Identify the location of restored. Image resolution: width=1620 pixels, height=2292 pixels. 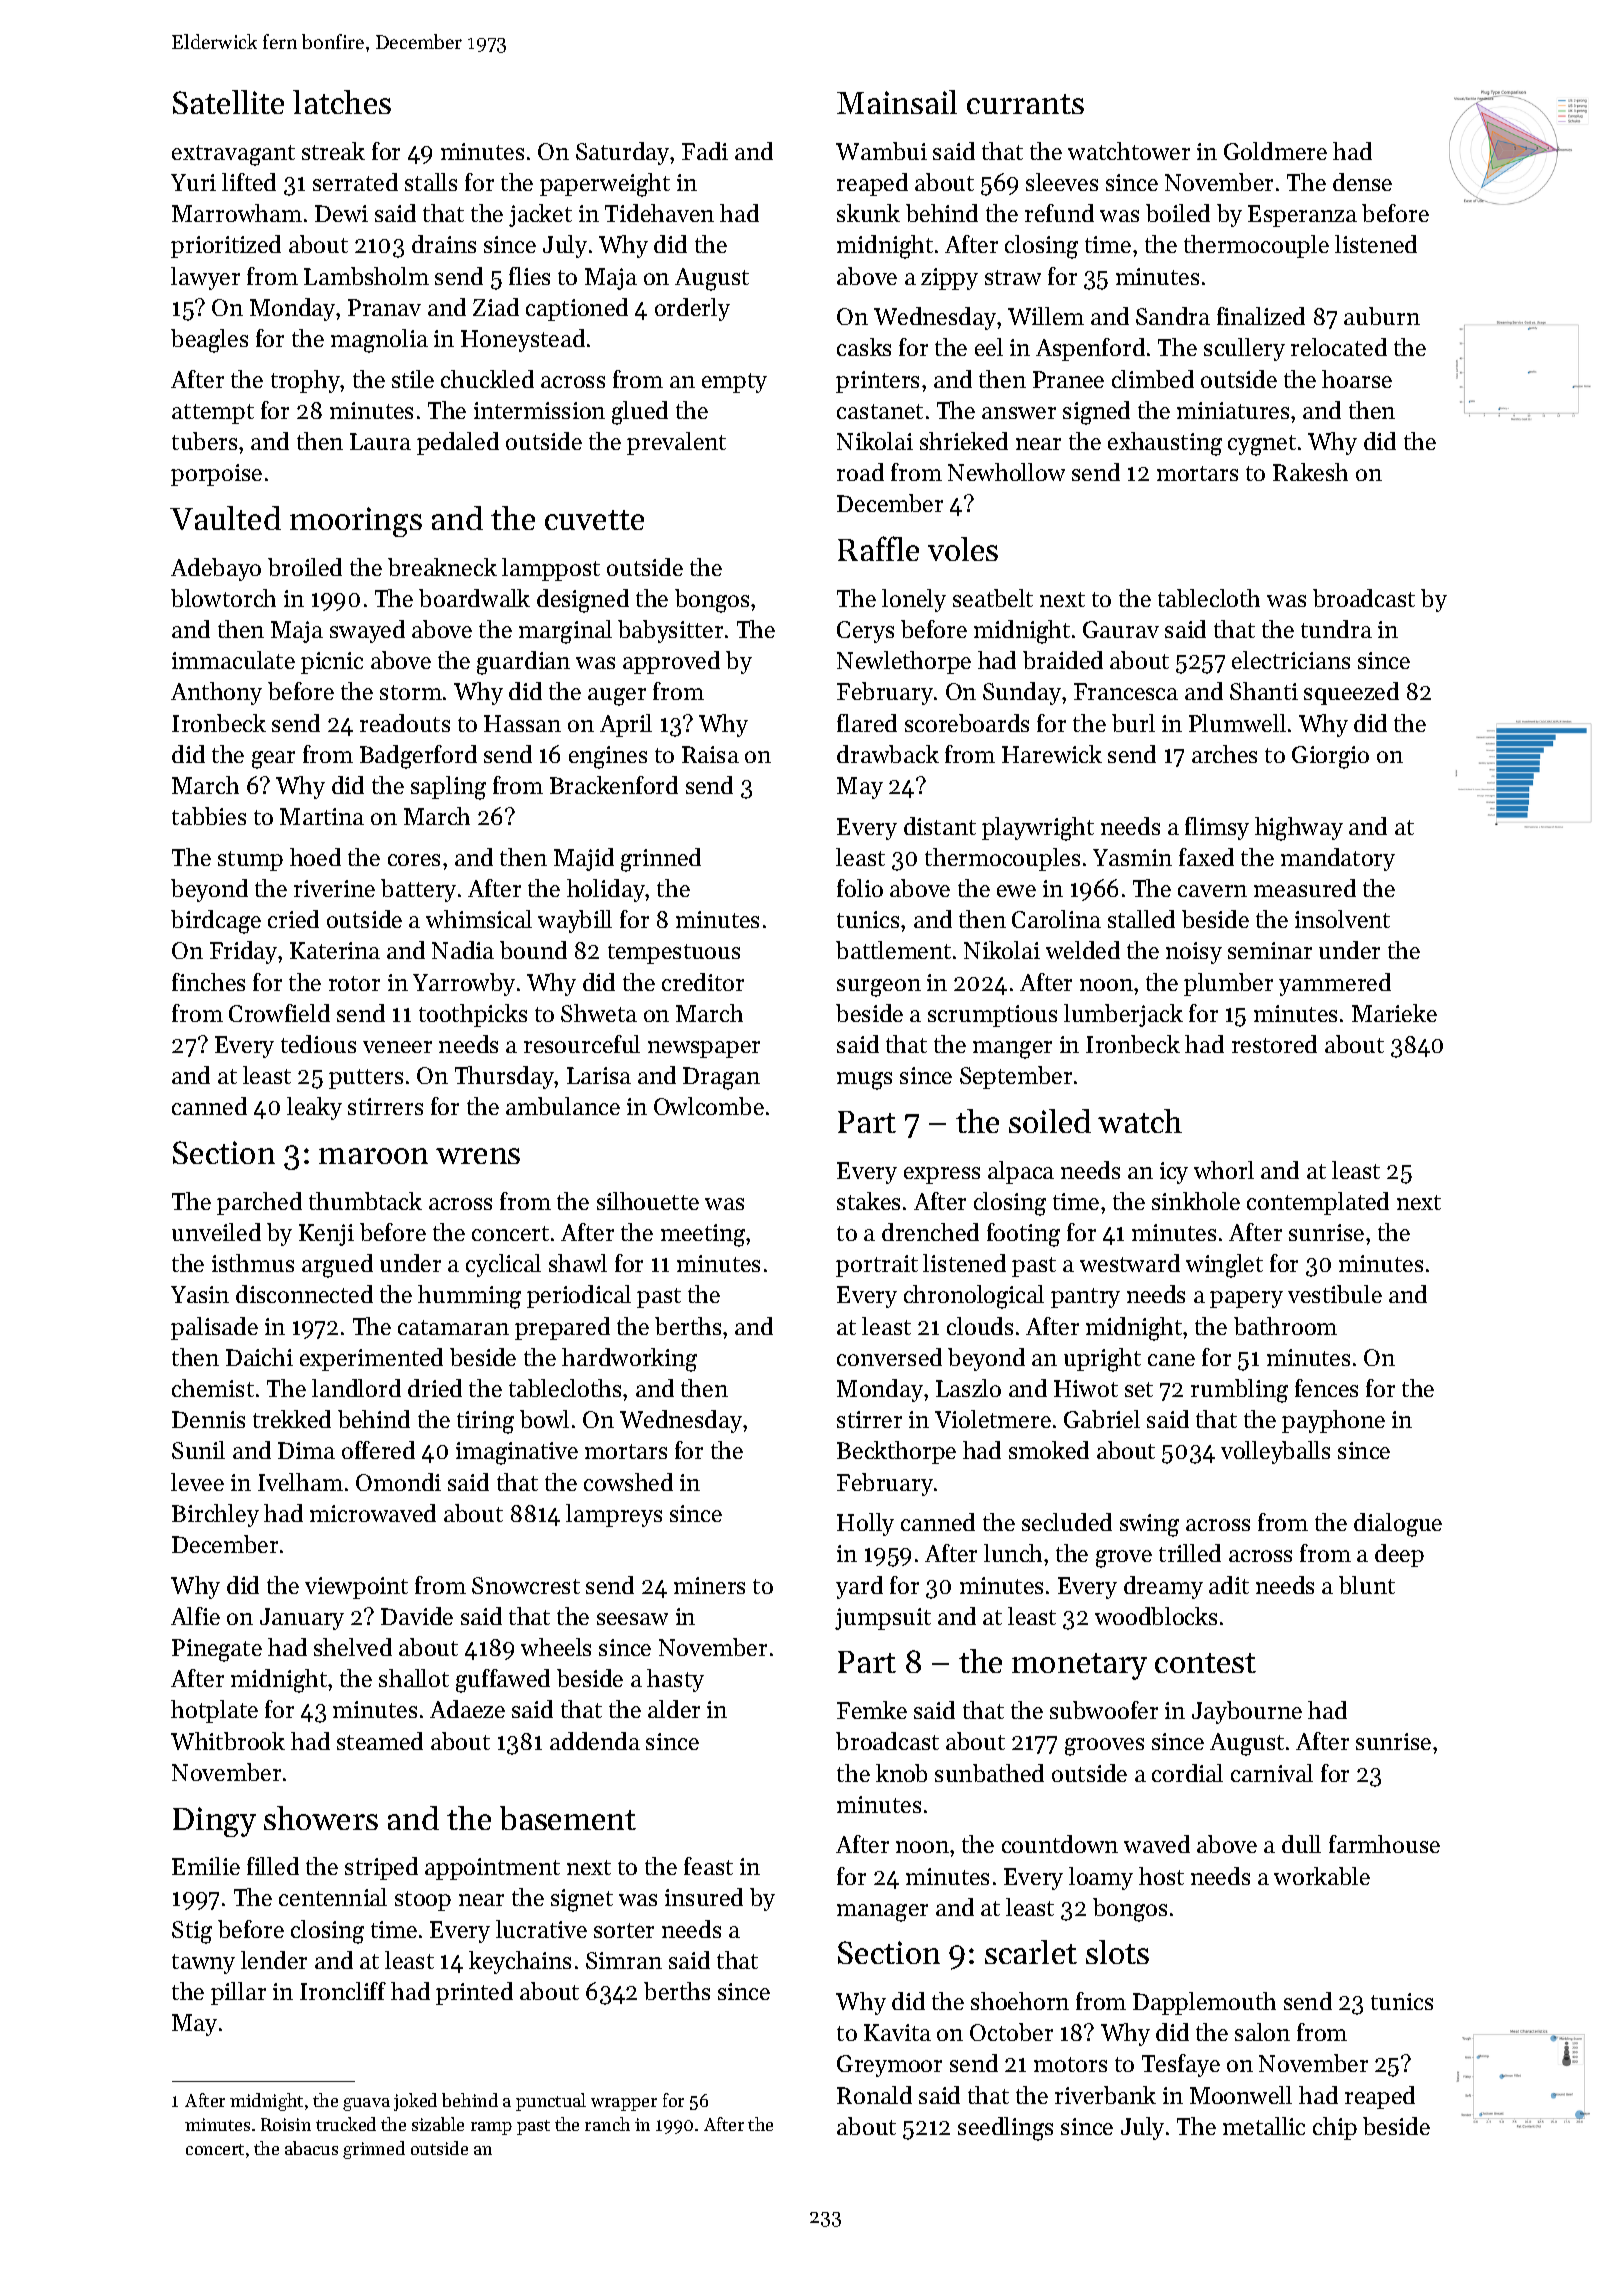
(1274, 1044).
